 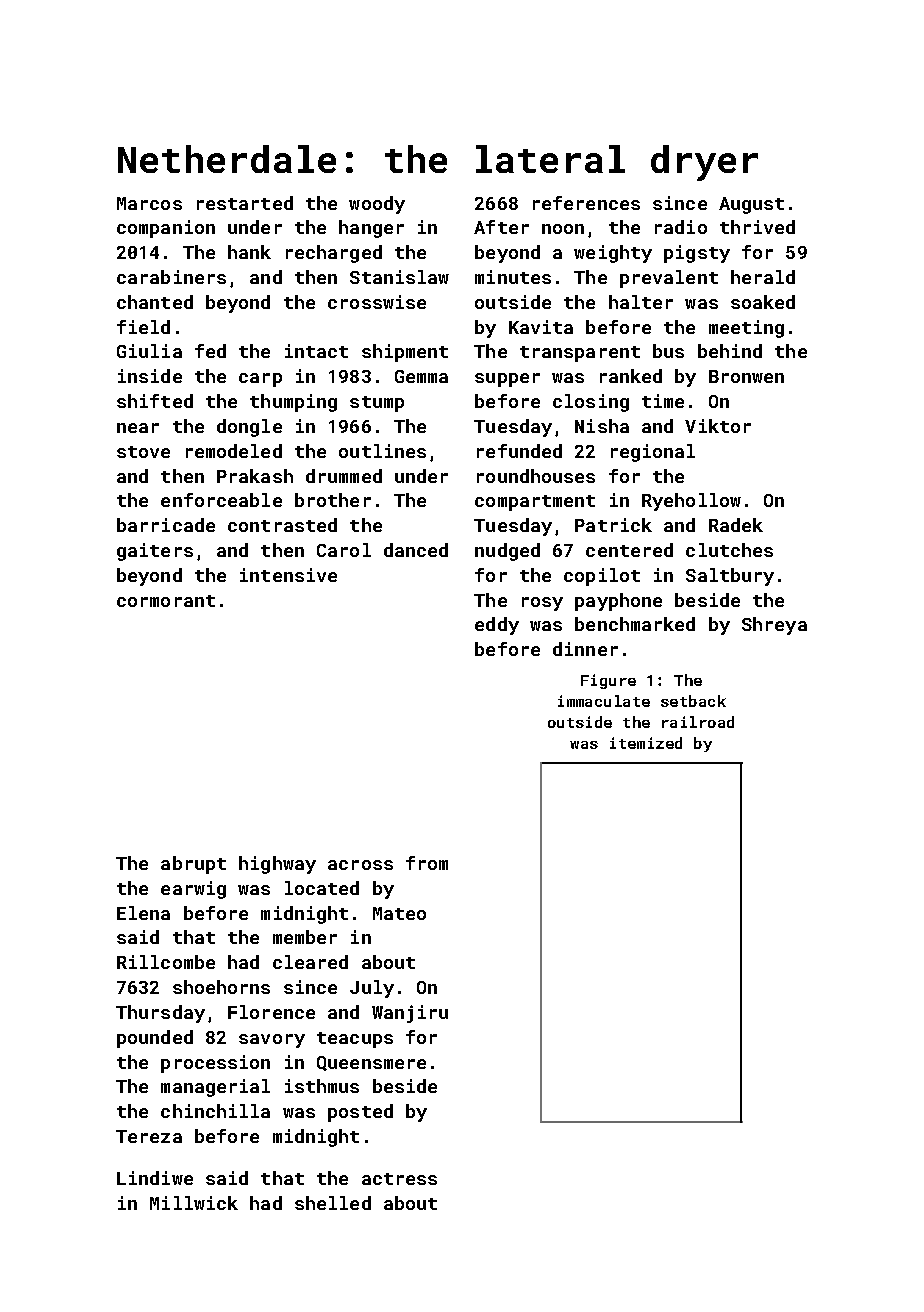 What do you see at coordinates (333, 1203) in the document?
I see `shelled` at bounding box center [333, 1203].
